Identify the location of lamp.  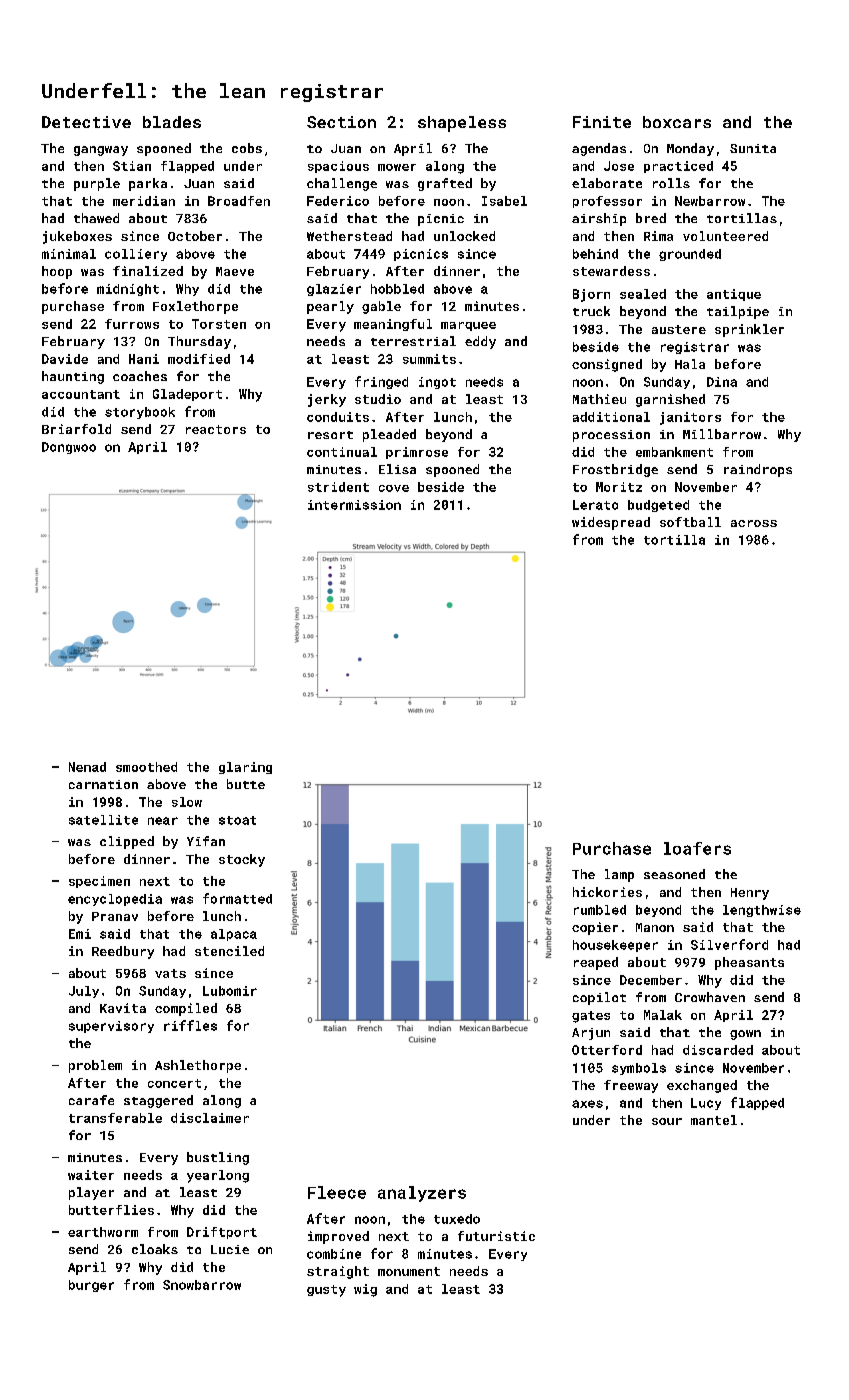
(619, 875).
